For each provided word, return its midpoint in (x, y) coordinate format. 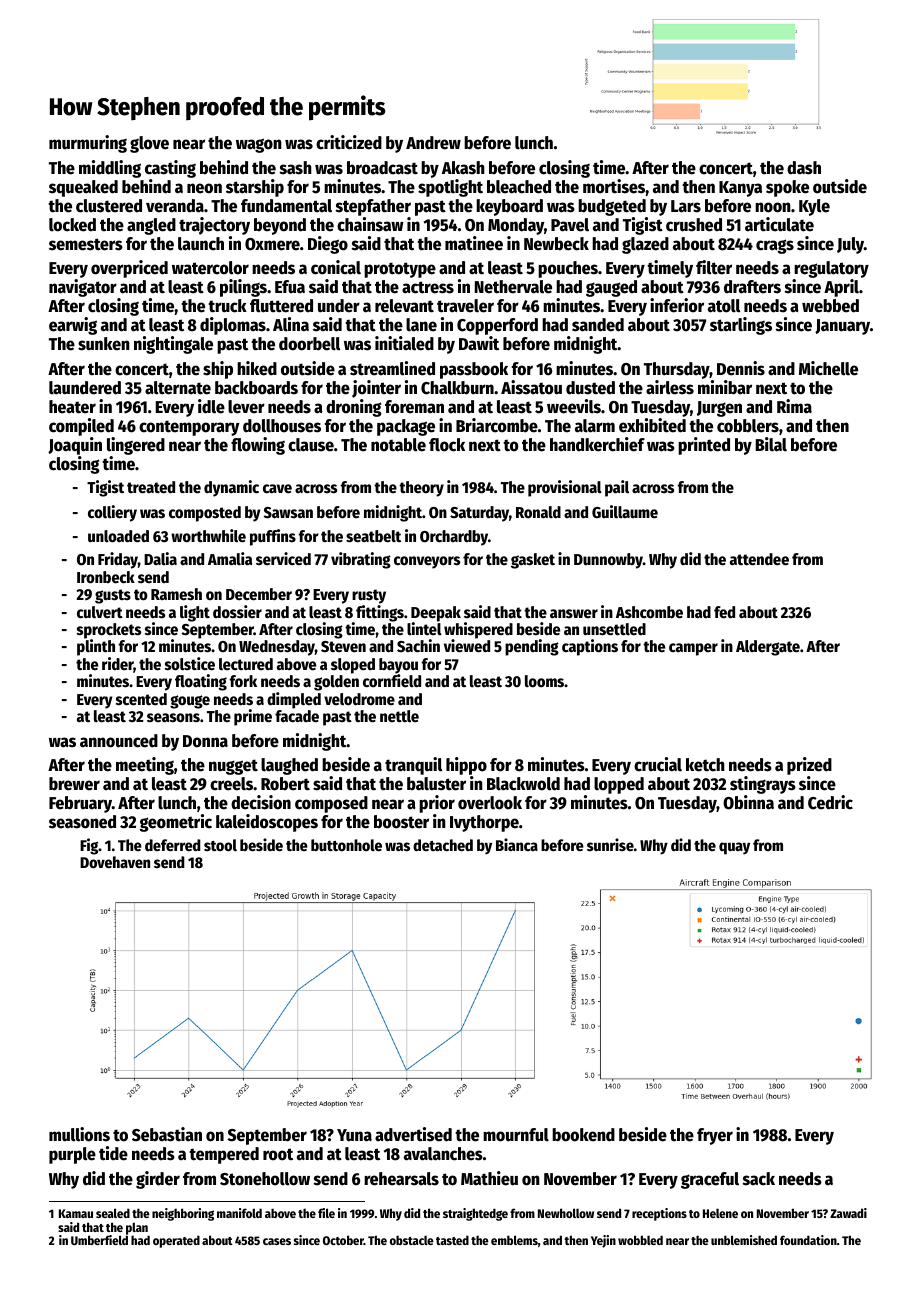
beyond (280, 226)
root (278, 1154)
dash (804, 168)
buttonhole (346, 845)
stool (220, 845)
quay (734, 848)
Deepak (436, 614)
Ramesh (176, 594)
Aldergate (768, 648)
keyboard (509, 207)
